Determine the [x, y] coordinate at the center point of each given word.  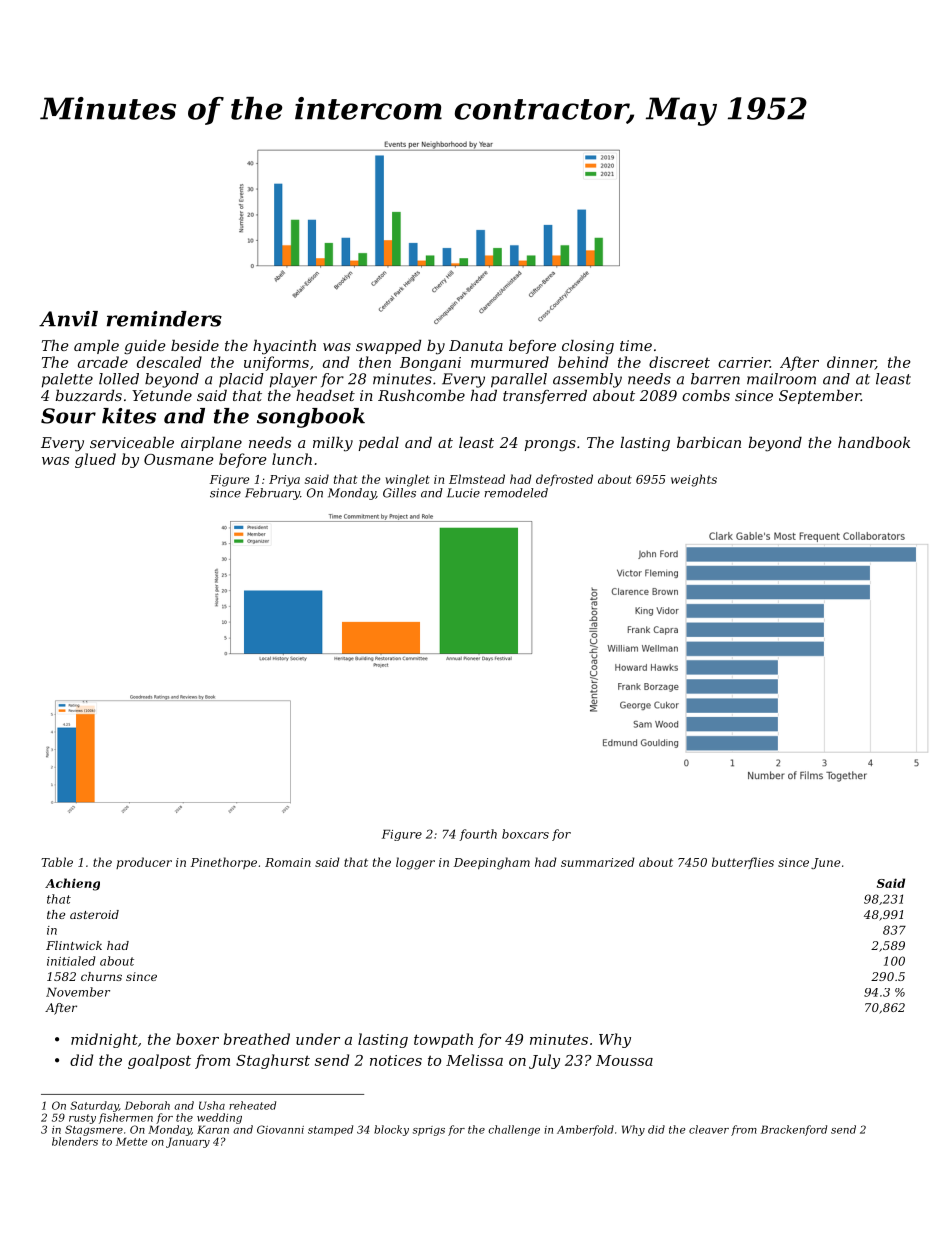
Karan [213, 1129]
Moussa [624, 1060]
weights [694, 480]
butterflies [743, 863]
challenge [514, 1130]
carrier [744, 362]
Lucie [463, 493]
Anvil [68, 319]
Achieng [72, 884]
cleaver [709, 1129]
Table [57, 862]
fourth [478, 835]
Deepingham [492, 863]
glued [95, 460]
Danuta [476, 345]
